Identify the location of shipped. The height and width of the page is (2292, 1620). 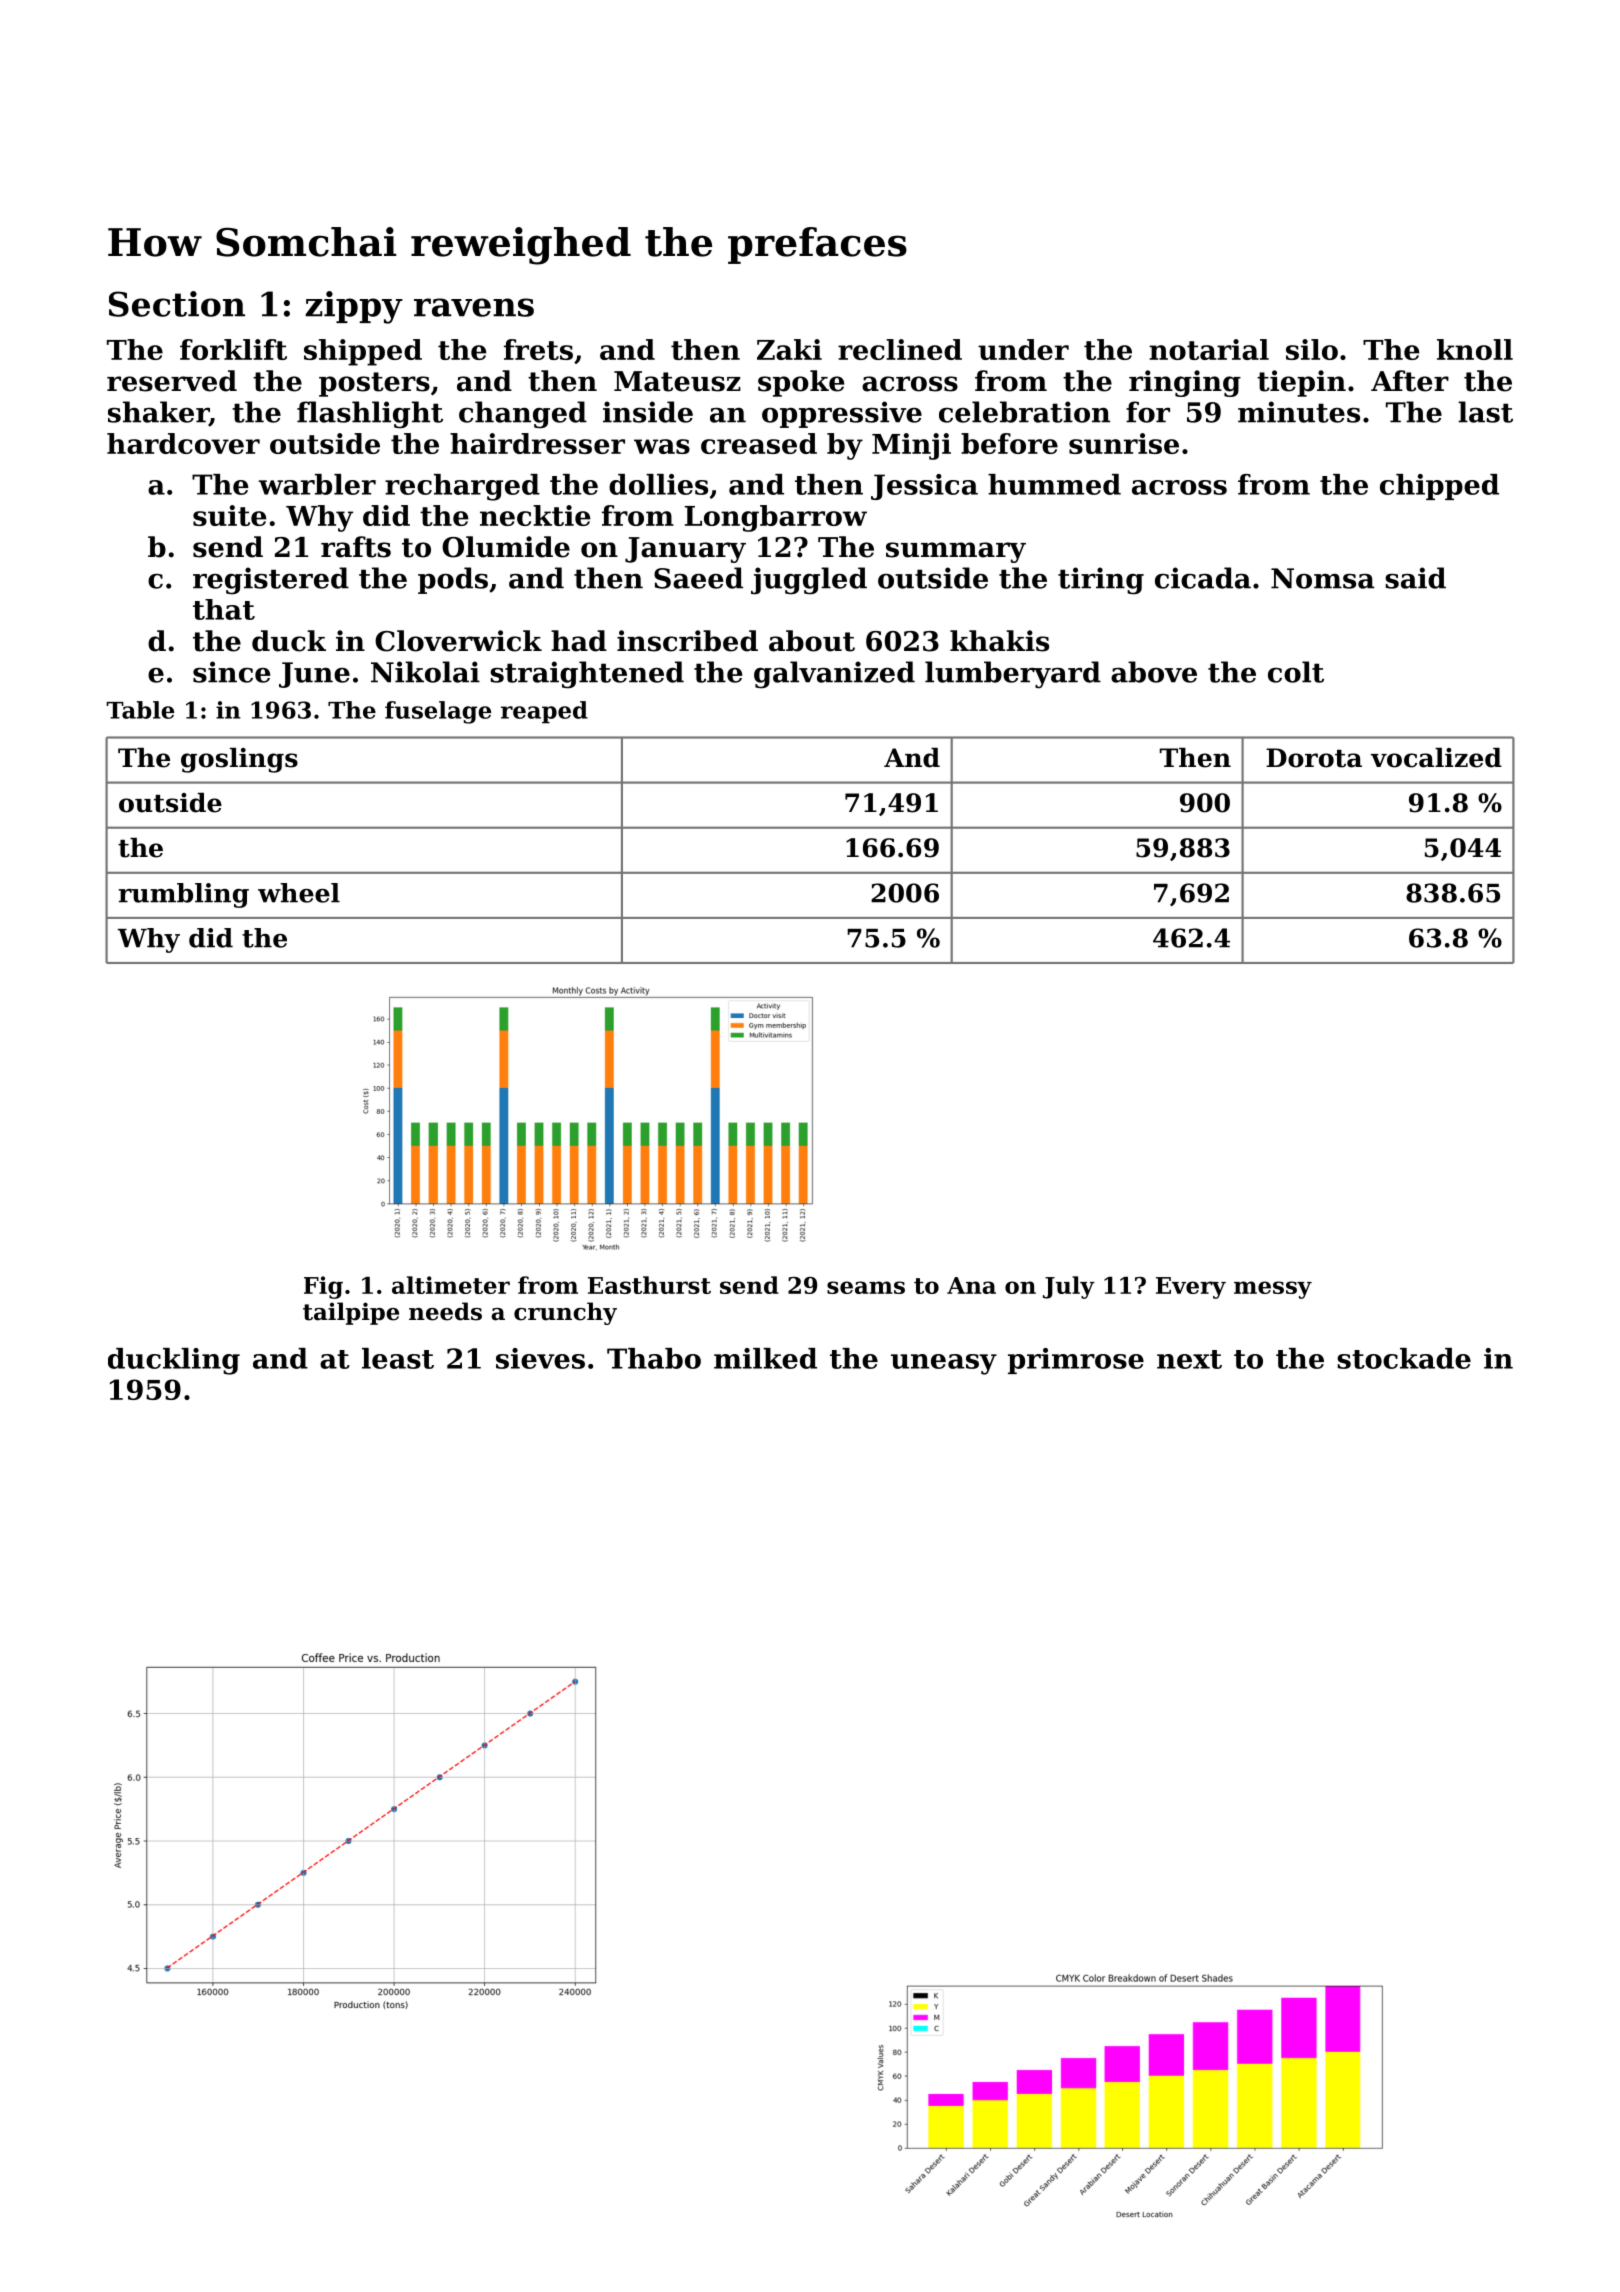
(363, 352).
